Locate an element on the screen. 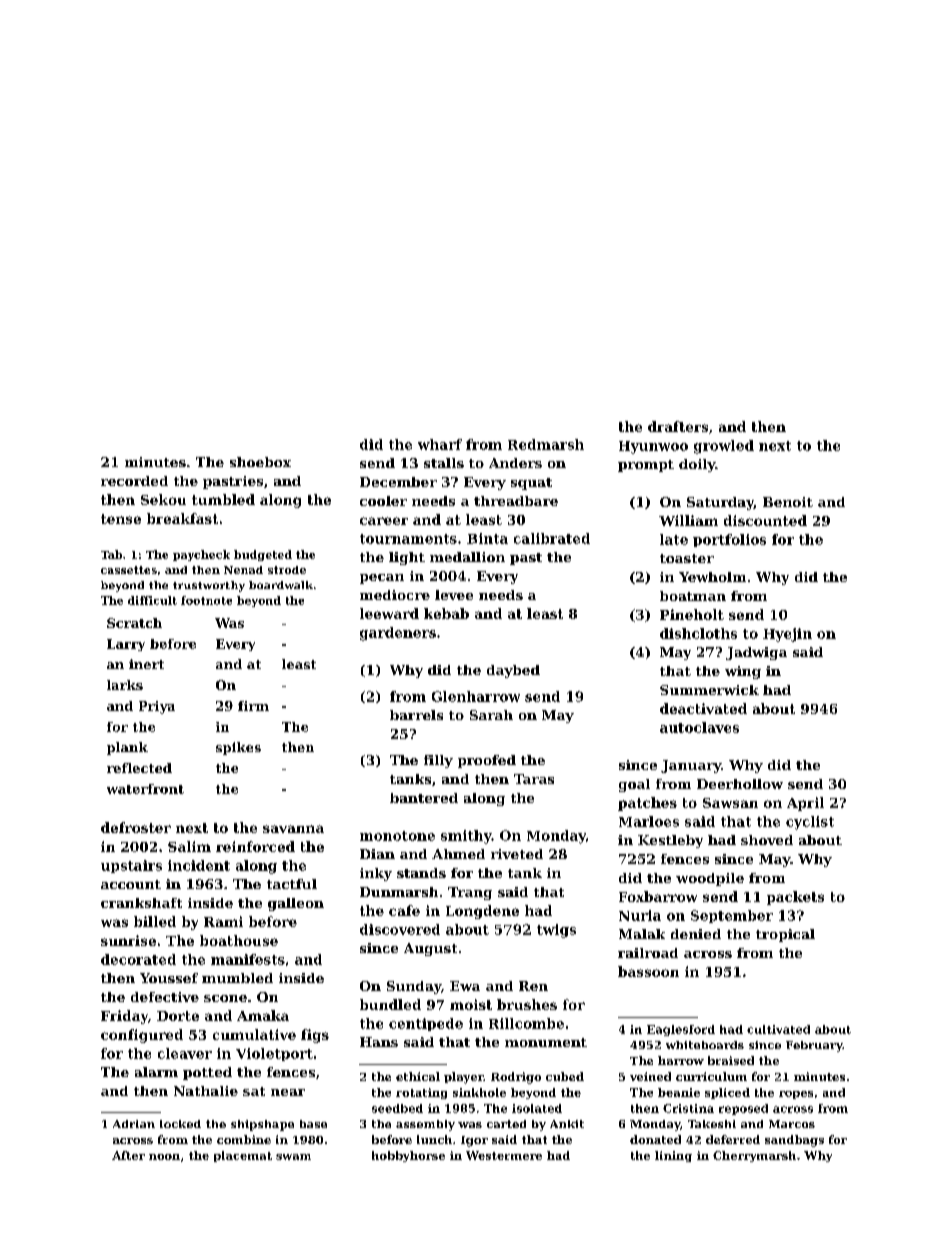 This screenshot has width=952, height=1233. dishcloths is located at coordinates (698, 633).
